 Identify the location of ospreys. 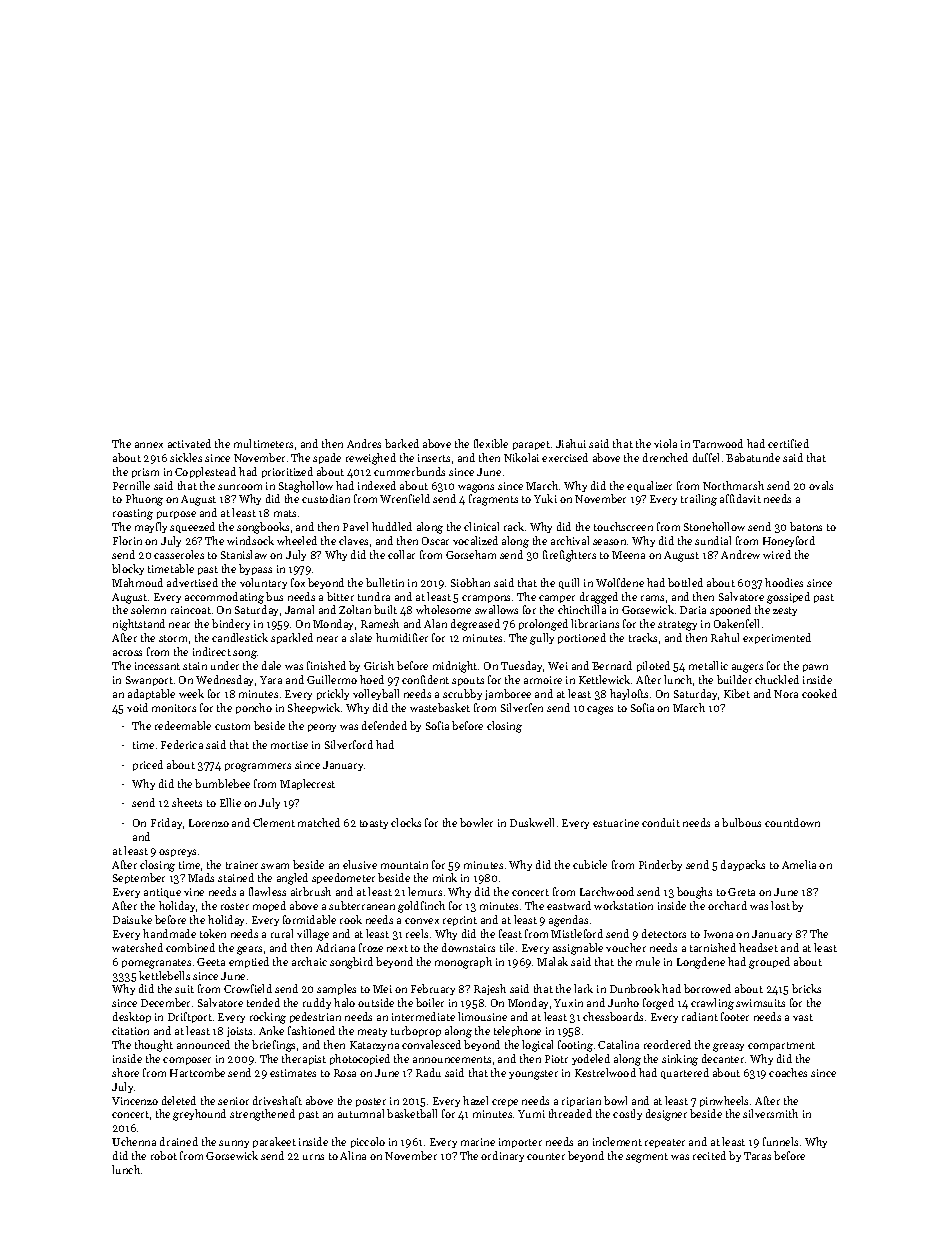
(177, 853).
